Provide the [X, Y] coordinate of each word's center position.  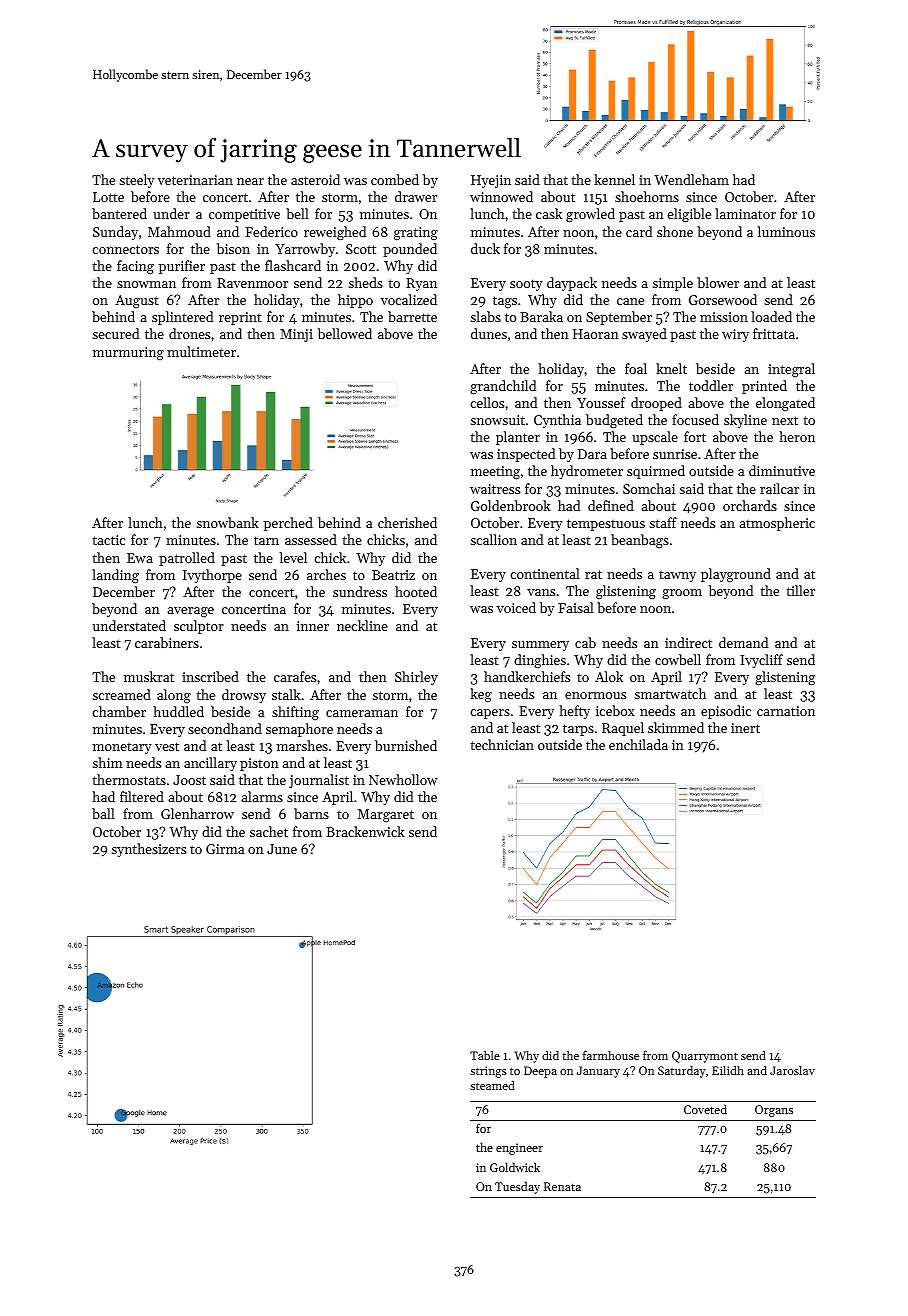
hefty [574, 712]
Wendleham [691, 179]
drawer [416, 196]
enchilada [638, 744]
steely [137, 181]
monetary [122, 748]
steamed [492, 1085]
